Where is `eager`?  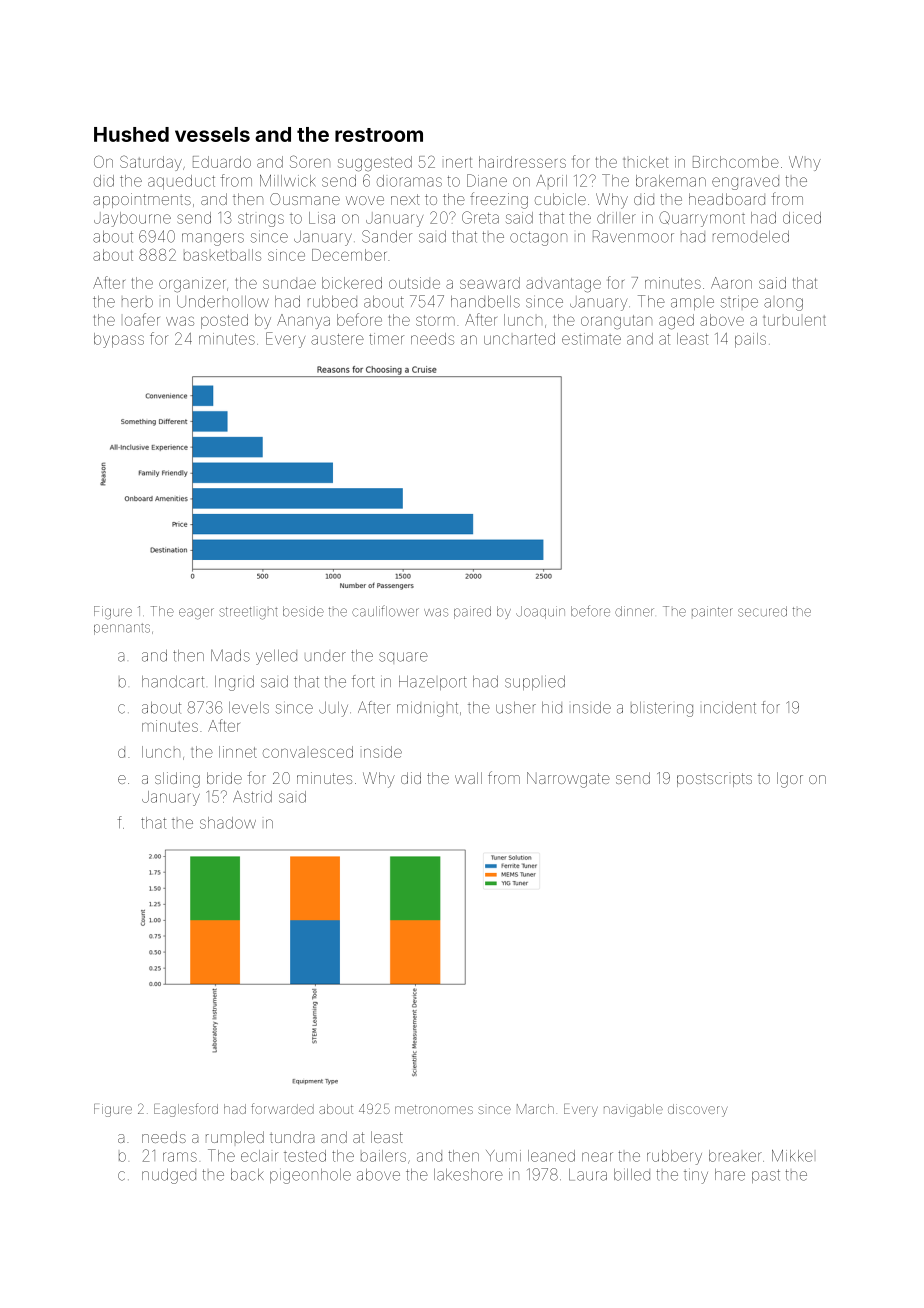
eager is located at coordinates (196, 614).
